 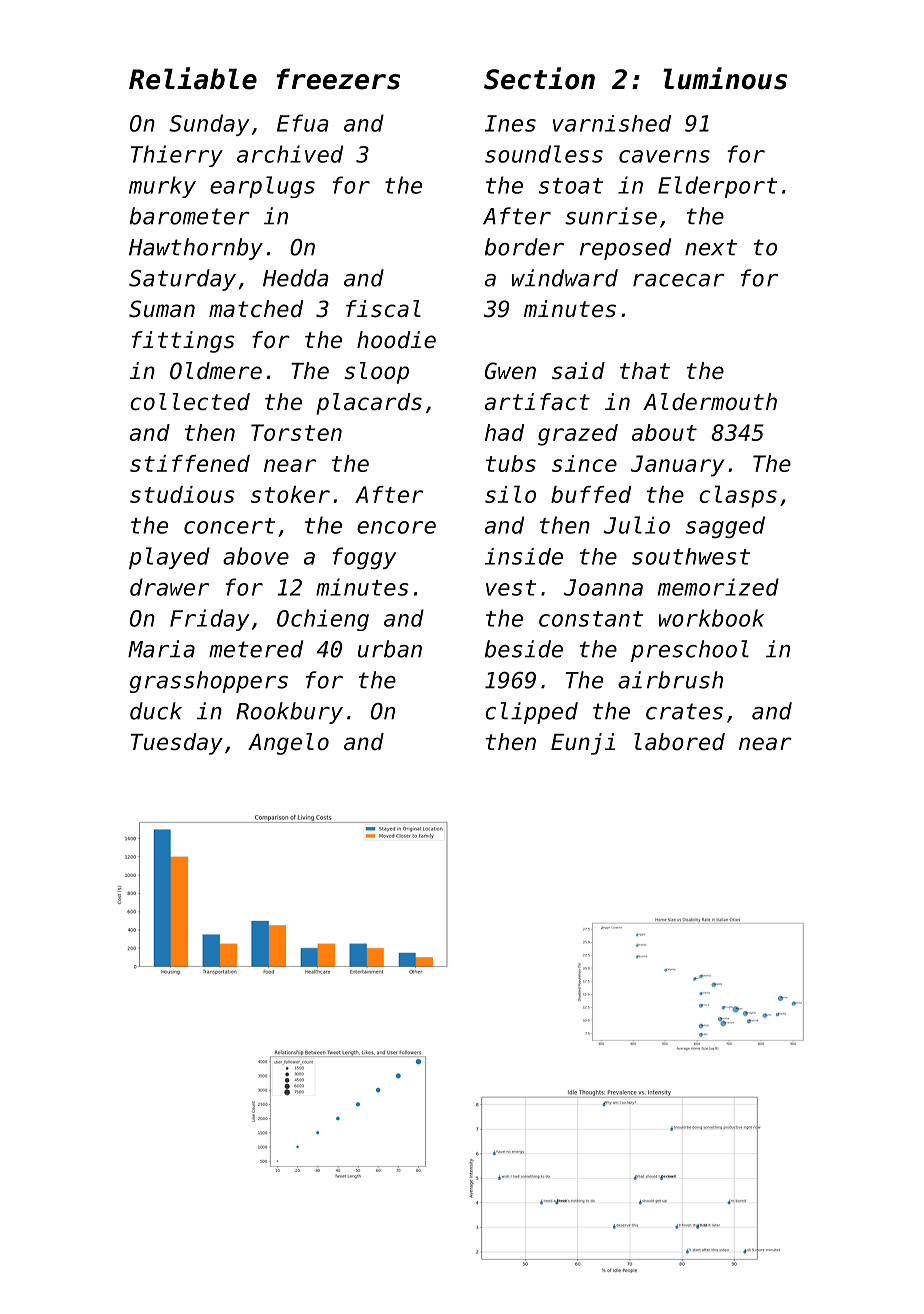 What do you see at coordinates (190, 463) in the screenshot?
I see `stiffened` at bounding box center [190, 463].
